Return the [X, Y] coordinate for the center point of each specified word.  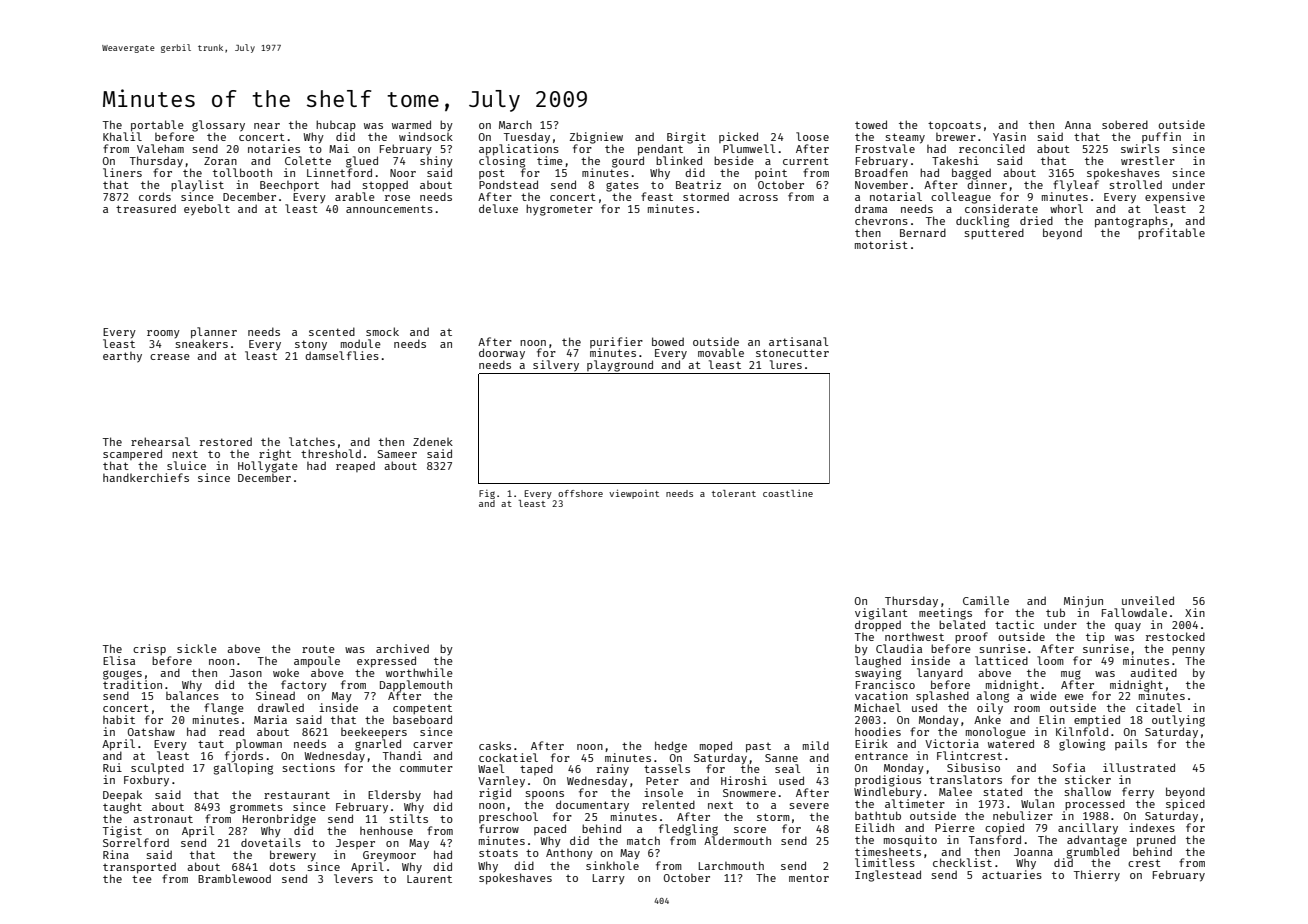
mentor [809, 878]
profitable [1171, 233]
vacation [881, 695]
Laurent [429, 879]
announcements [389, 209]
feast [657, 196]
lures [786, 364]
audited [1153, 672]
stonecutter [792, 353]
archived [402, 648]
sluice [186, 465]
